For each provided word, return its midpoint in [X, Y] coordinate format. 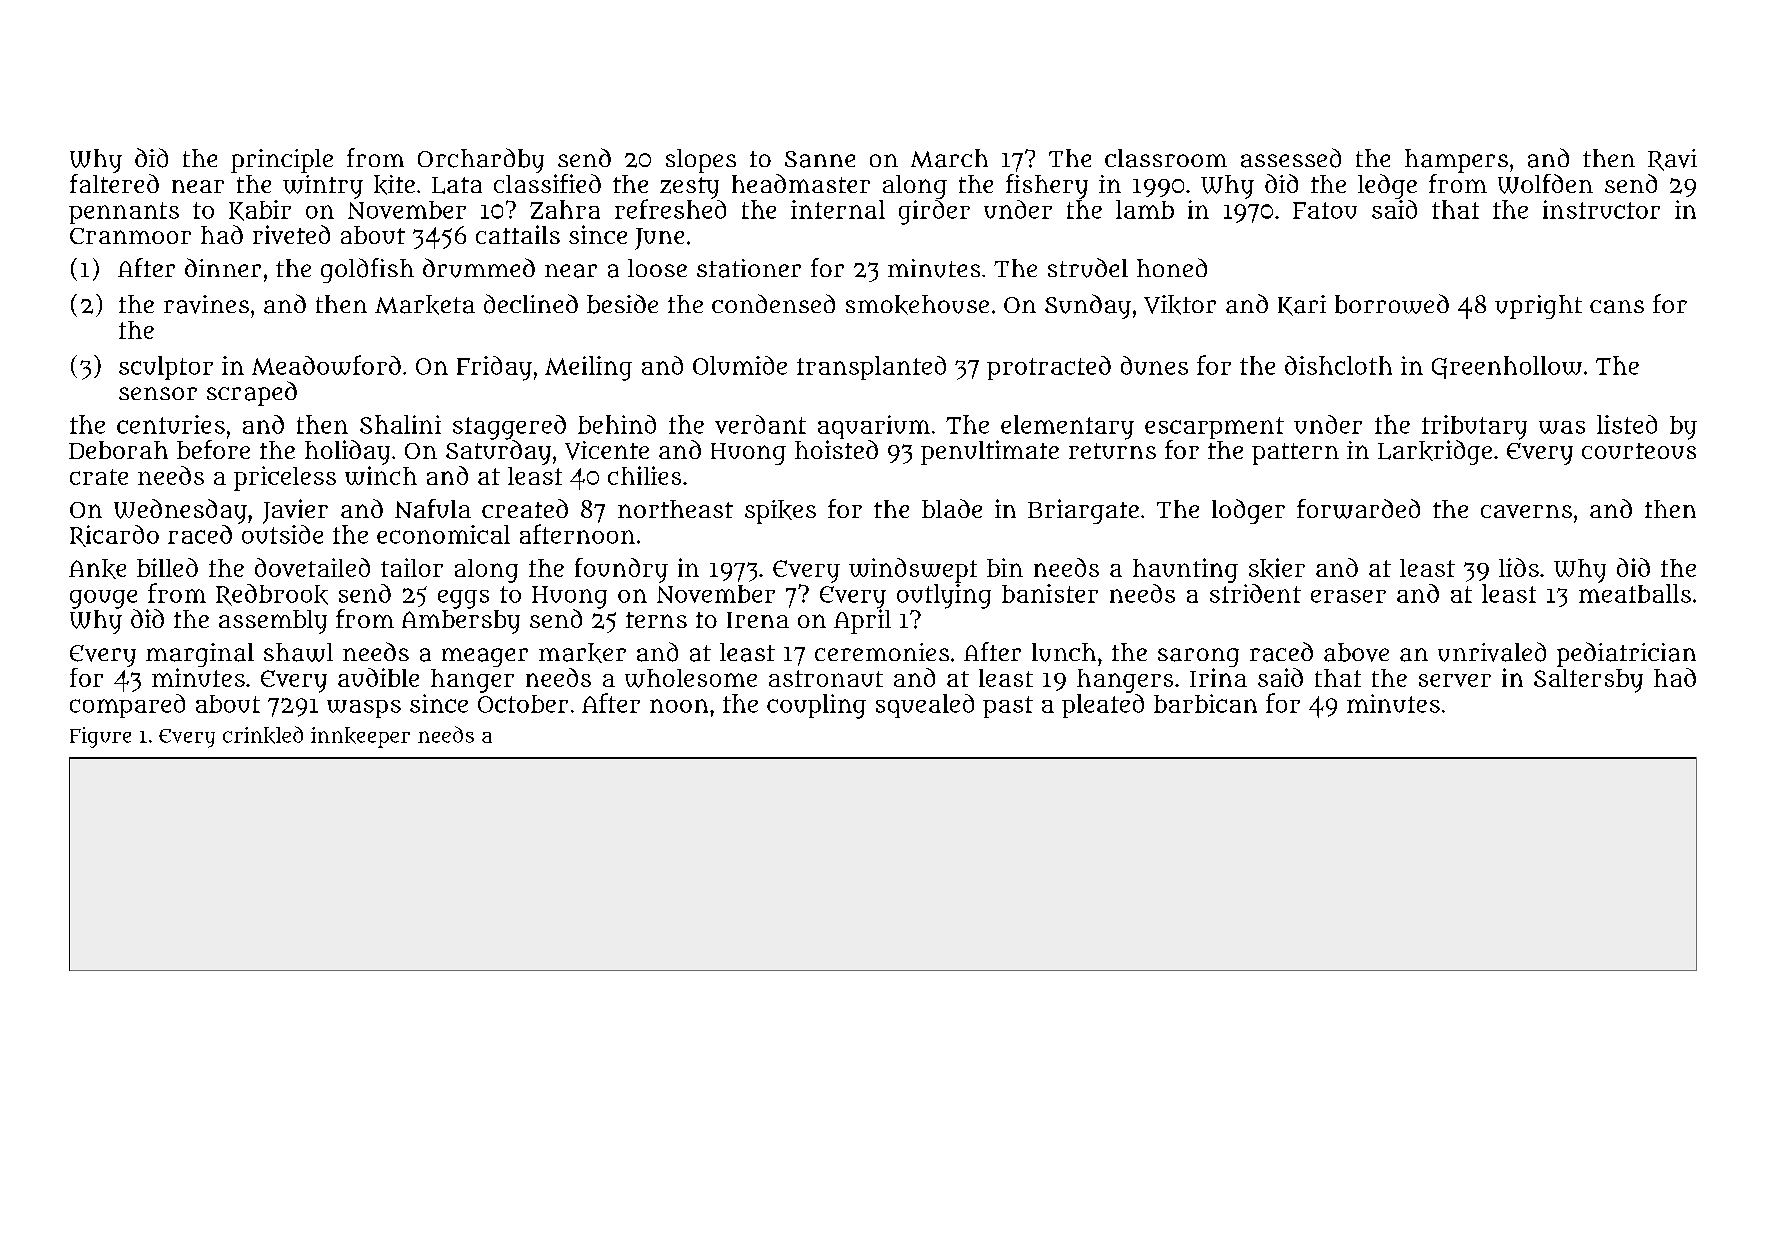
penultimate [990, 452]
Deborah [118, 450]
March [949, 158]
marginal [200, 655]
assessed [1291, 158]
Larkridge [1435, 452]
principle [282, 161]
